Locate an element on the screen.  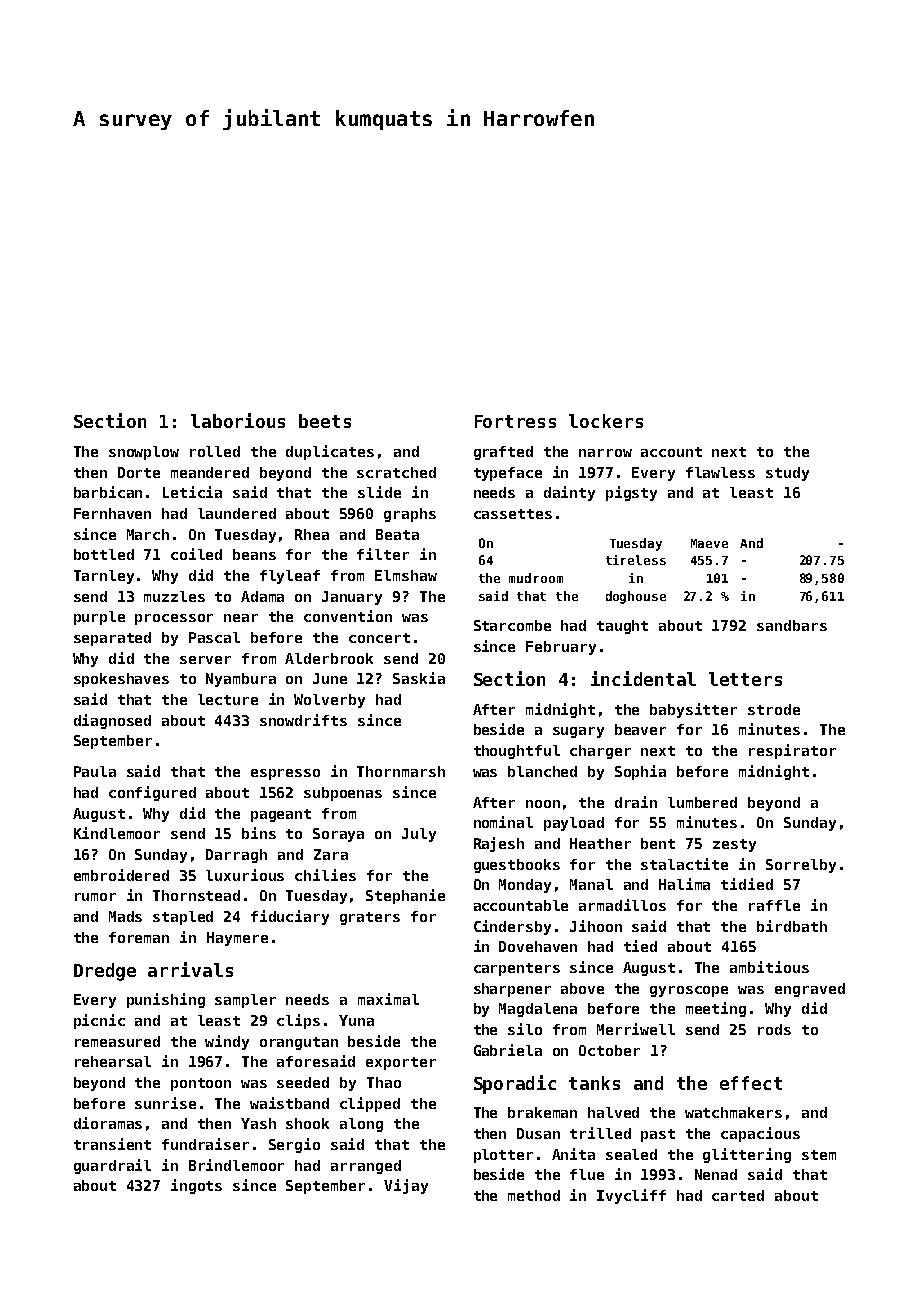
Fortress is located at coordinates (515, 421).
